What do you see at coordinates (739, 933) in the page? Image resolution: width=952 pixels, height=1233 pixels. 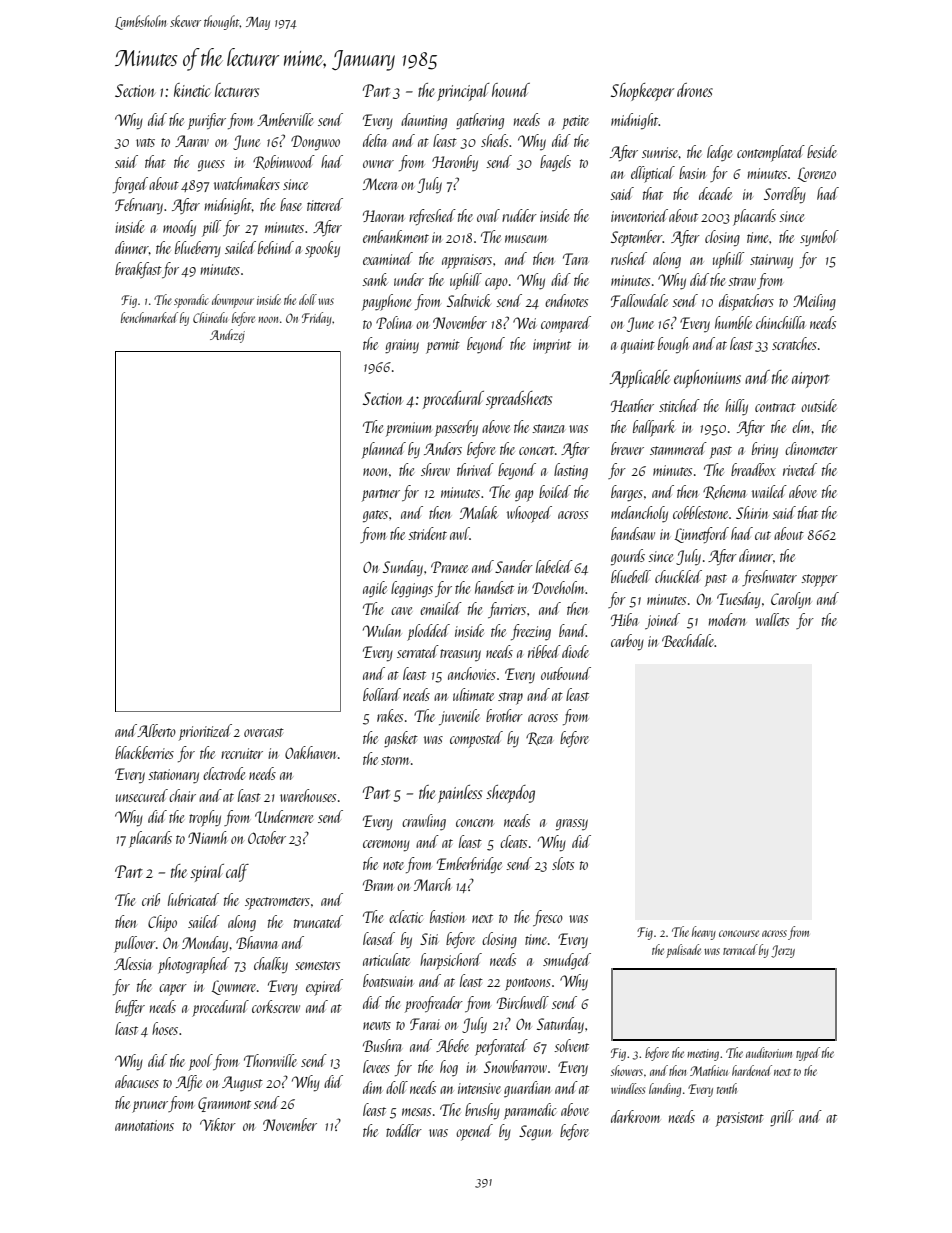 I see `concourse` at bounding box center [739, 933].
